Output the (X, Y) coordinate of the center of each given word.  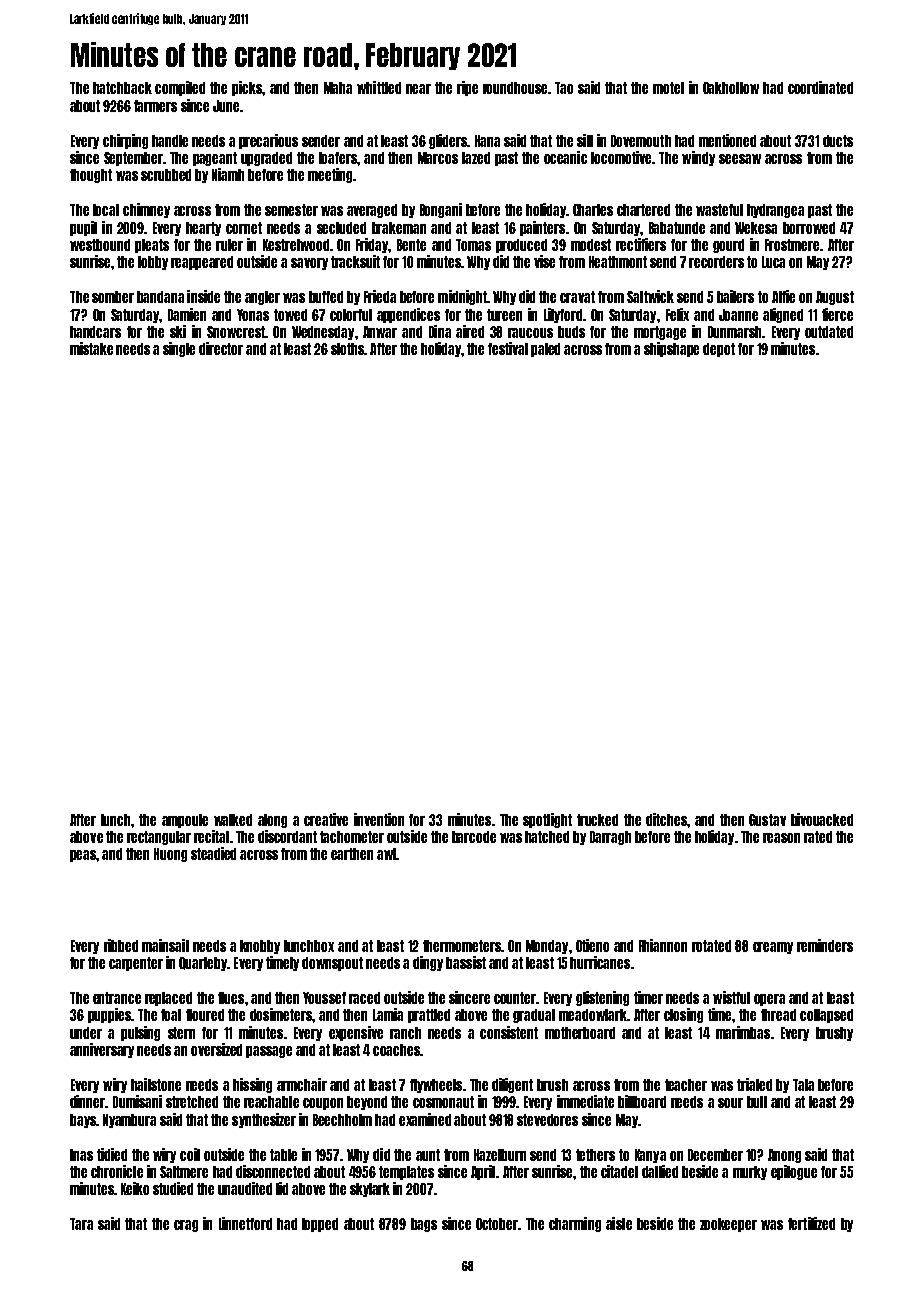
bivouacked (822, 819)
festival (508, 348)
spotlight (547, 820)
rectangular (159, 838)
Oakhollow (731, 88)
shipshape (671, 349)
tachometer (352, 837)
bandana (160, 297)
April (483, 1172)
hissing (252, 1085)
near (418, 89)
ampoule (185, 821)
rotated (711, 946)
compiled (180, 88)
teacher (686, 1085)
